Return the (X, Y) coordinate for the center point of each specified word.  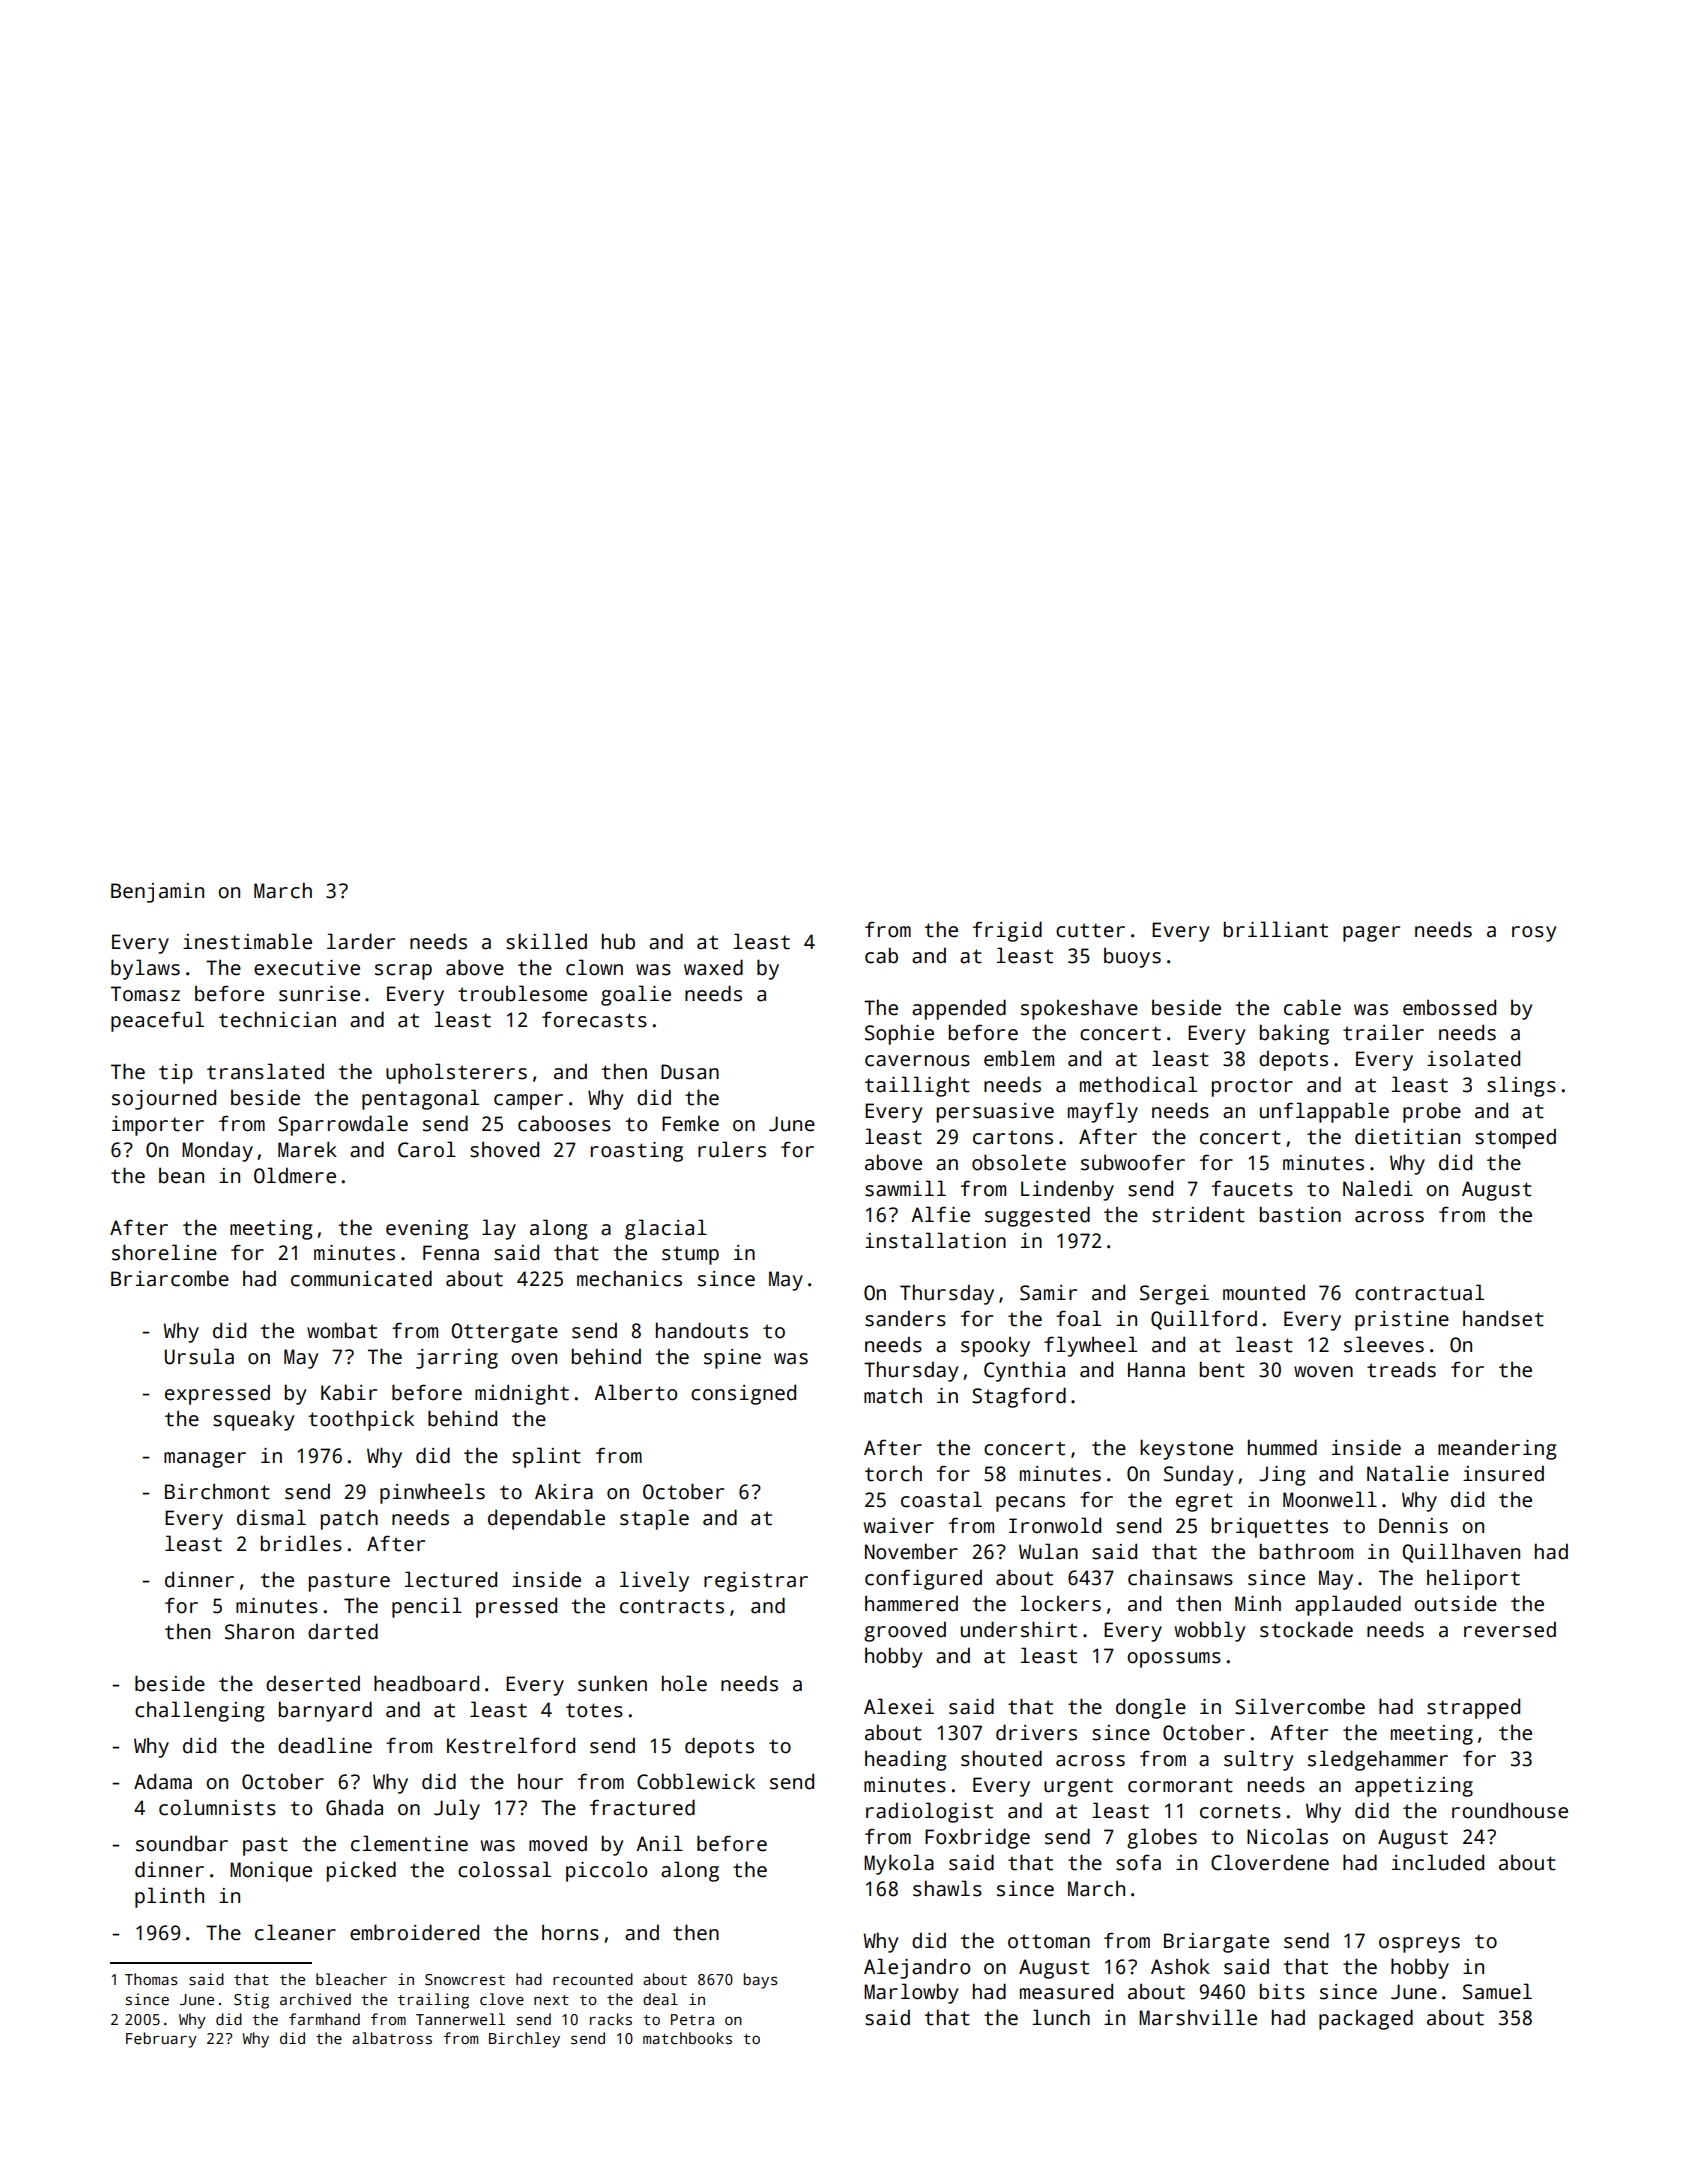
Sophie (899, 1034)
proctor (1252, 1087)
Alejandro (917, 1968)
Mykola (899, 1864)
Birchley (524, 2040)
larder (361, 941)
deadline (325, 1745)
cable (1312, 1007)
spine (732, 1359)
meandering (1497, 1449)
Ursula (199, 1356)
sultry (1258, 1760)
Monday (217, 1151)
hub (618, 941)
